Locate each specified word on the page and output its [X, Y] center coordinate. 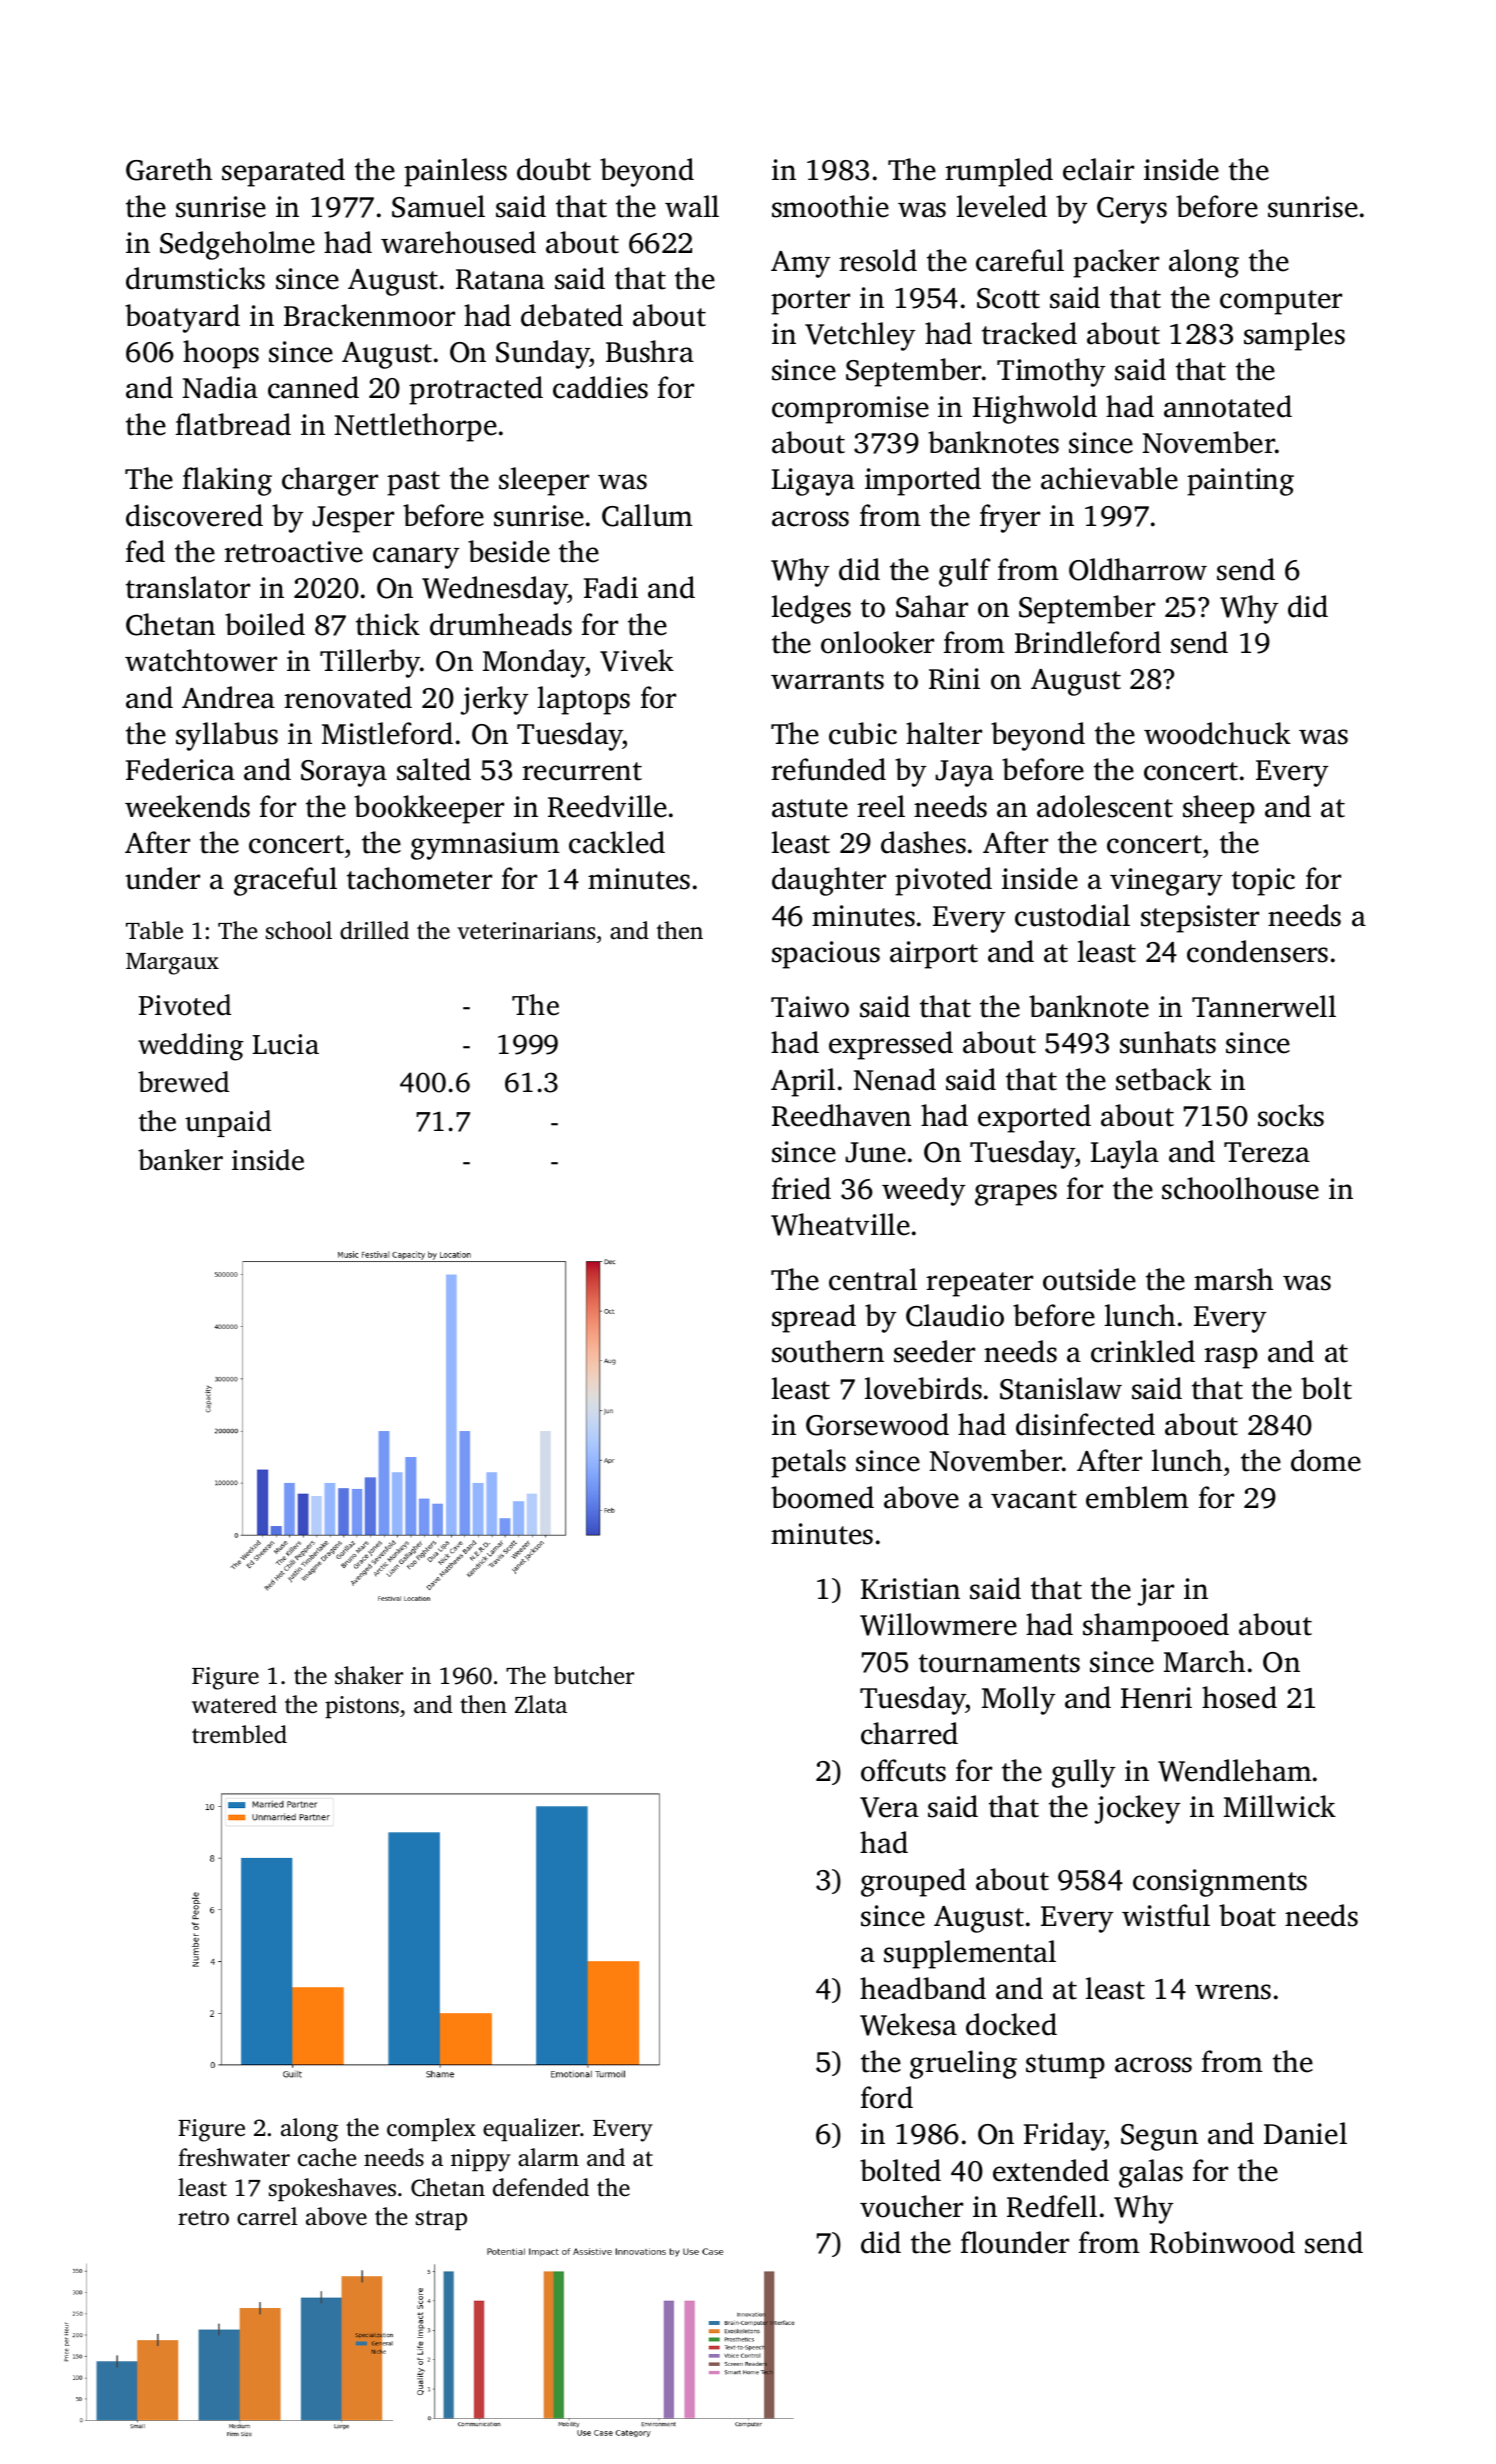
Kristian [910, 1589]
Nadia [220, 387]
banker [180, 1160]
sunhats [1168, 1042]
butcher [593, 1675]
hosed [1239, 1697]
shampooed [1156, 1627]
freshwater [234, 2157]
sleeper [544, 481]
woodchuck [1217, 733]
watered [234, 1704]
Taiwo [810, 1007]
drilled [374, 930]
